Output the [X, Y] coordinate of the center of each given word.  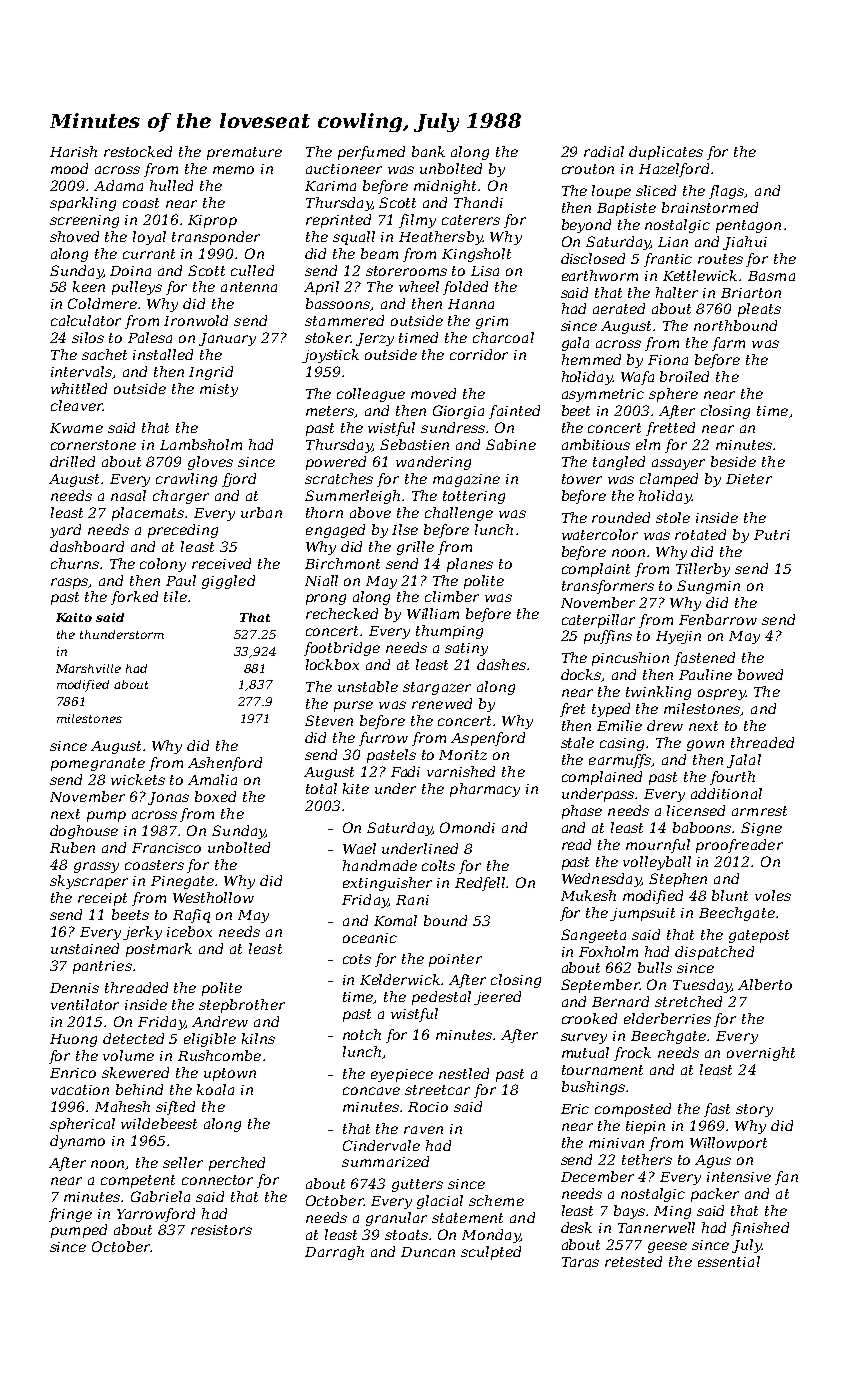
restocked [138, 151]
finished [760, 1229]
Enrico [73, 1073]
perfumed [371, 153]
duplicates [666, 153]
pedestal [441, 998]
